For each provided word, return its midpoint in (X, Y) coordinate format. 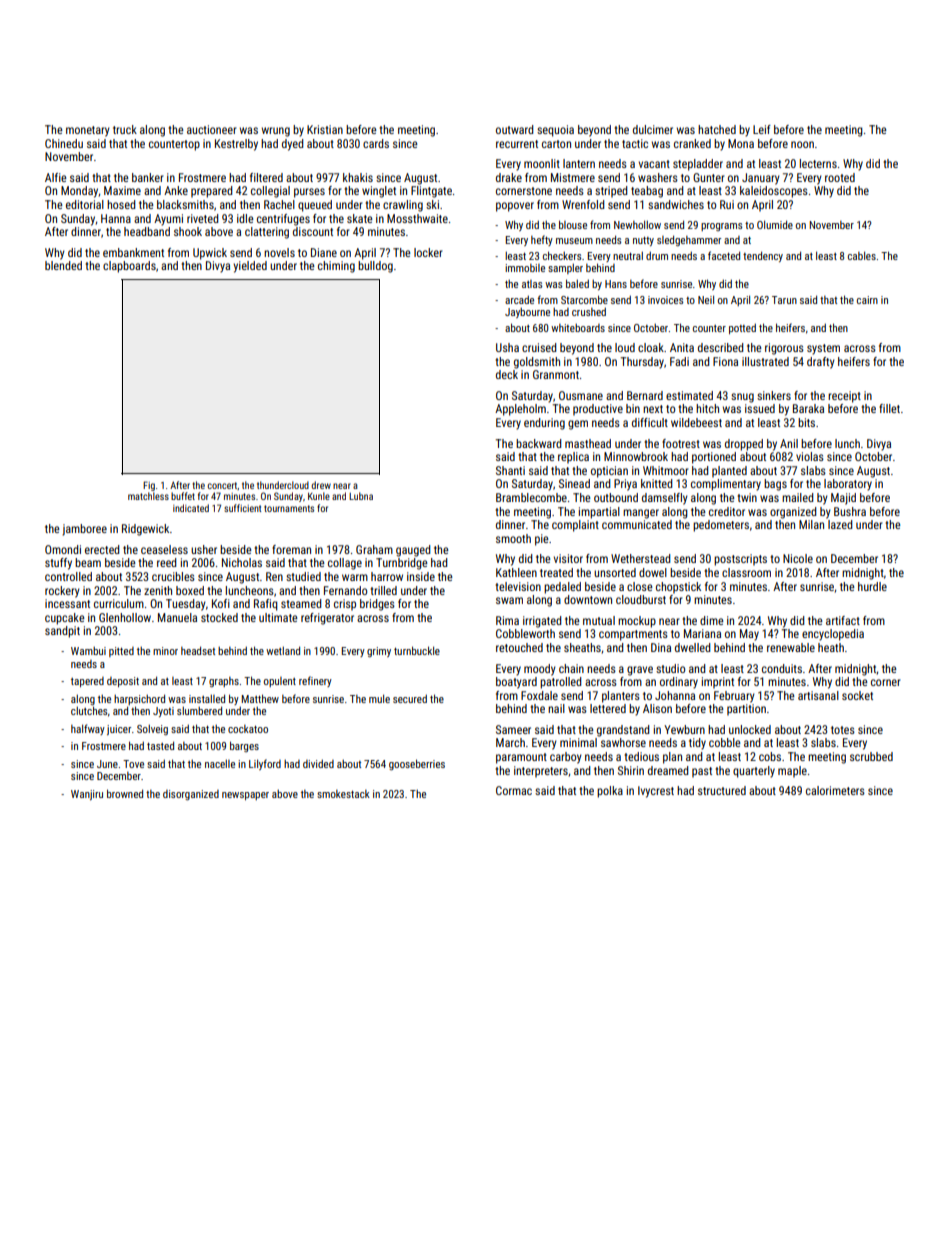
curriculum (119, 603)
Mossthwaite (417, 218)
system (823, 349)
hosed (121, 204)
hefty (542, 240)
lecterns (818, 163)
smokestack (343, 794)
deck (507, 374)
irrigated (542, 622)
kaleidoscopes (774, 192)
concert (222, 485)
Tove (133, 764)
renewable (791, 647)
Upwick (210, 254)
